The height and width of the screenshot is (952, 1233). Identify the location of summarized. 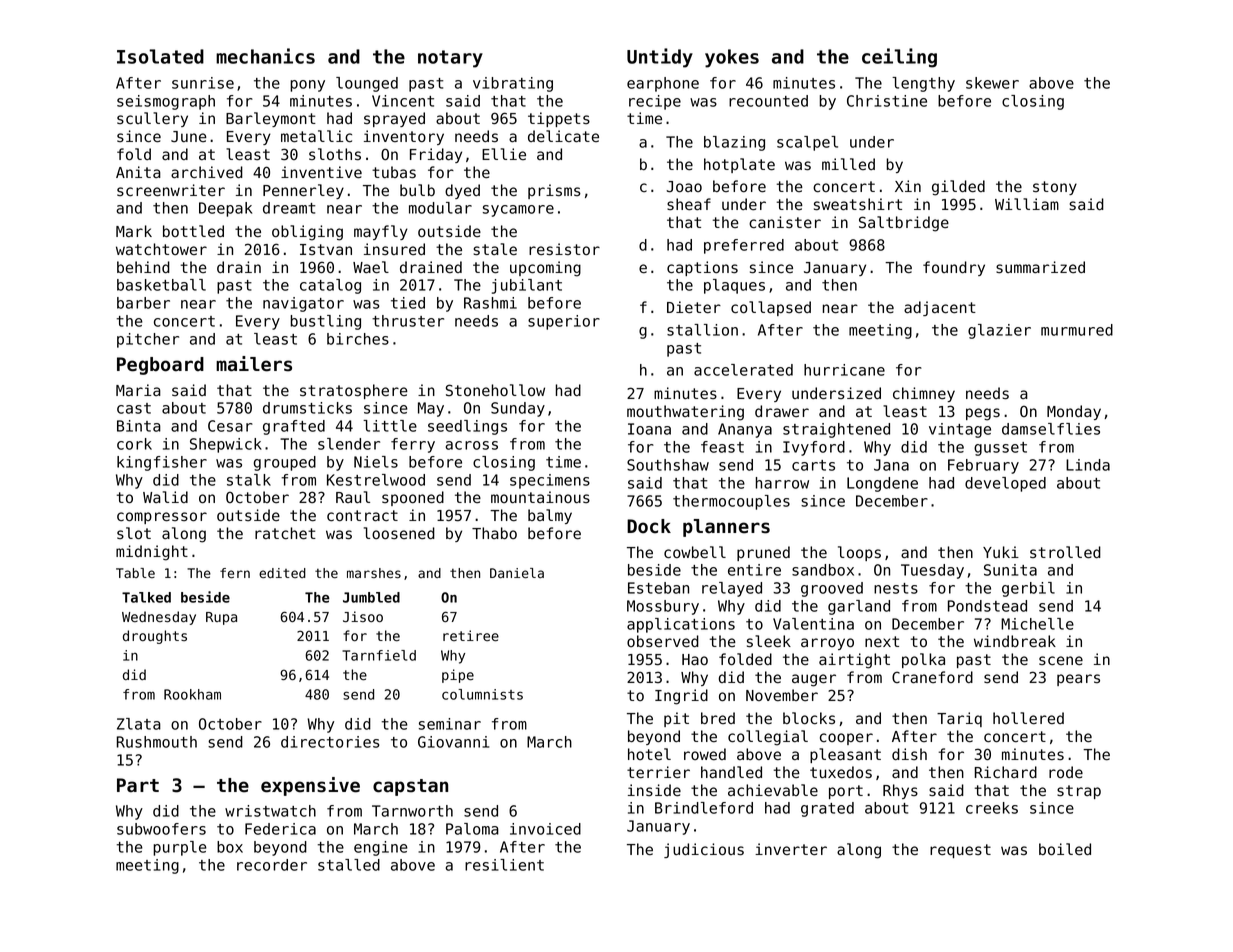
(1040, 267).
